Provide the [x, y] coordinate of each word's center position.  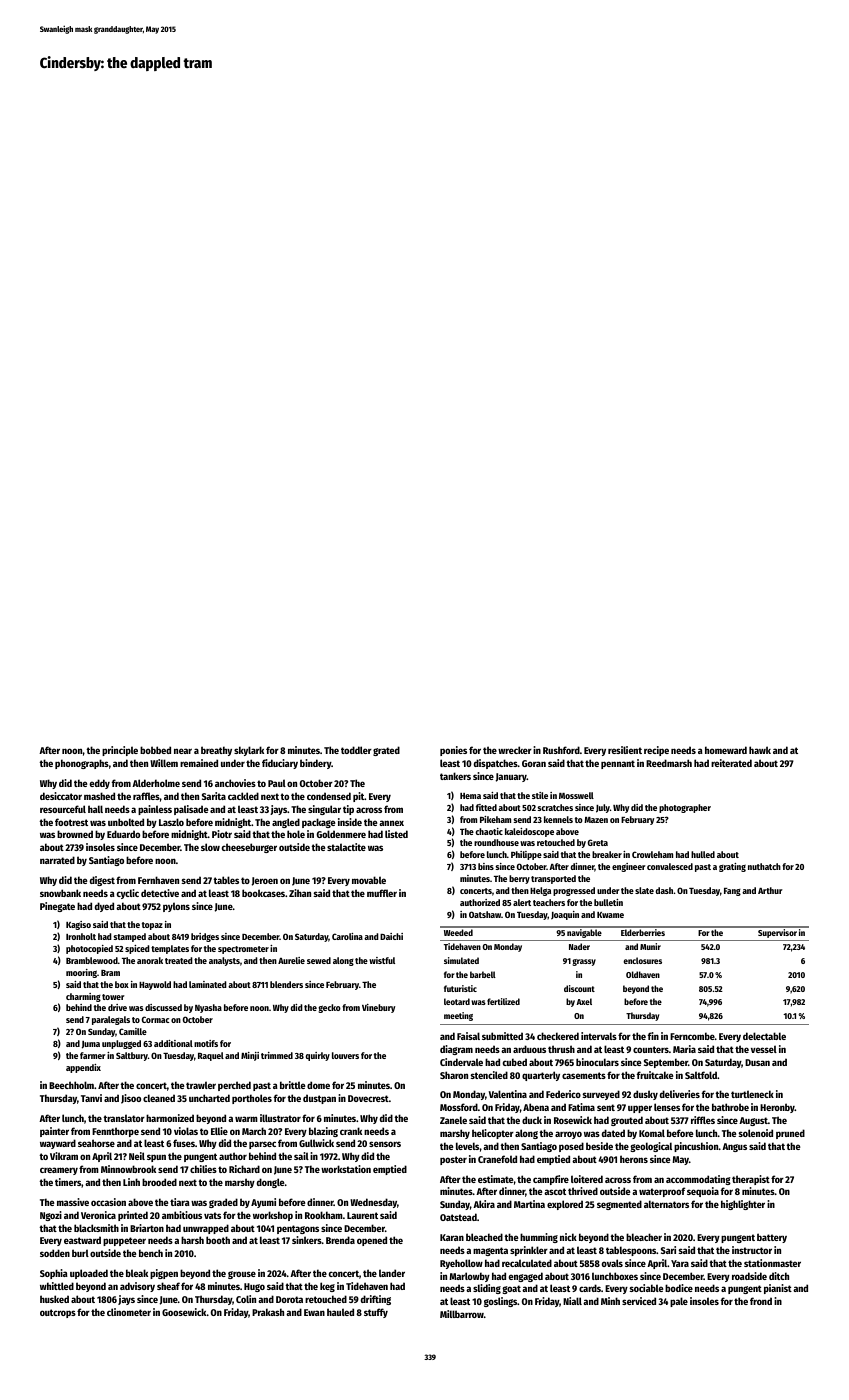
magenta [490, 1251]
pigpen [164, 1274]
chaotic [489, 831]
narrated [57, 860]
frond [761, 1301]
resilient [625, 750]
